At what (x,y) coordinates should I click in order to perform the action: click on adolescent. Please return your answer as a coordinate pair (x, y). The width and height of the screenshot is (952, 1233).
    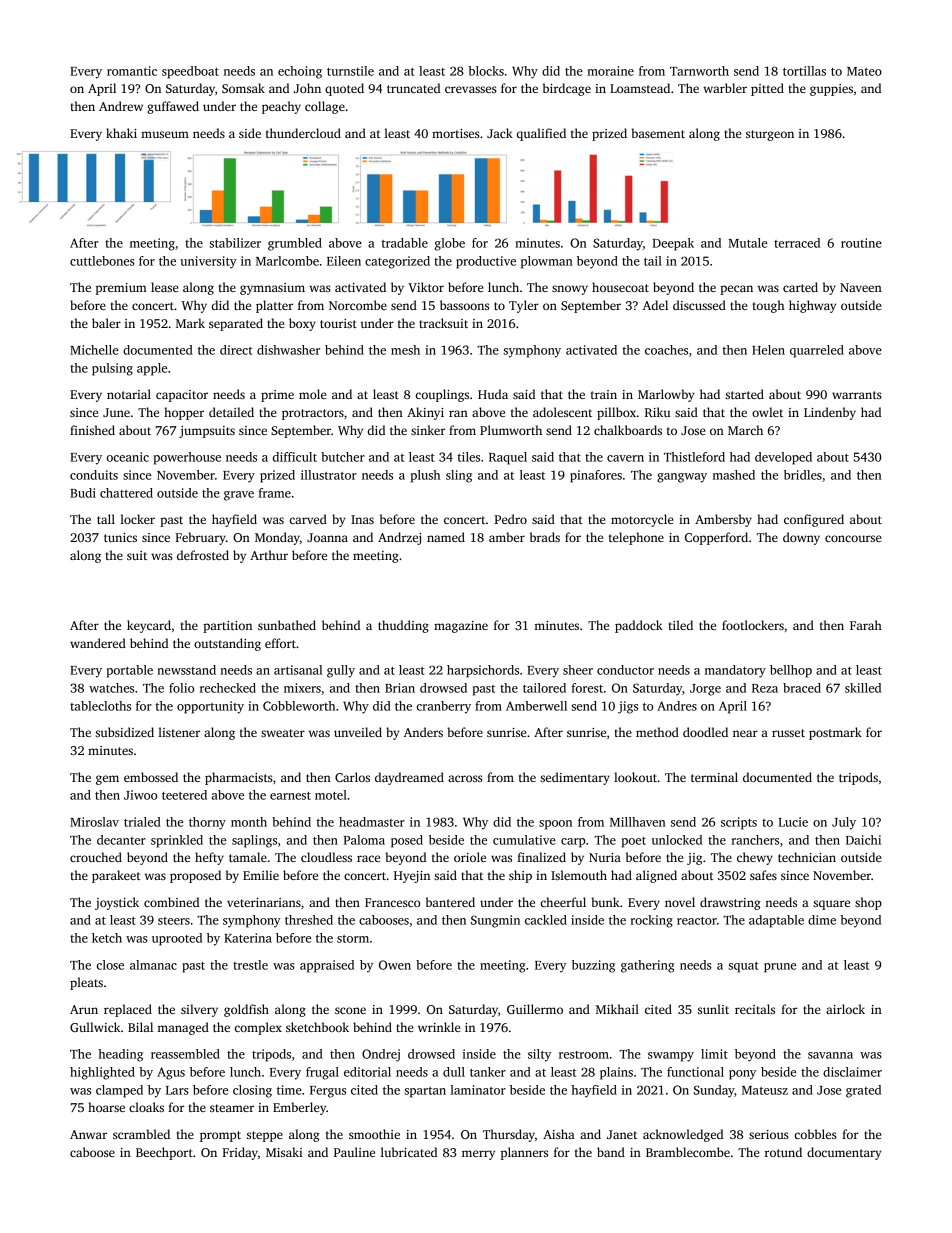
    Looking at the image, I should click on (562, 412).
